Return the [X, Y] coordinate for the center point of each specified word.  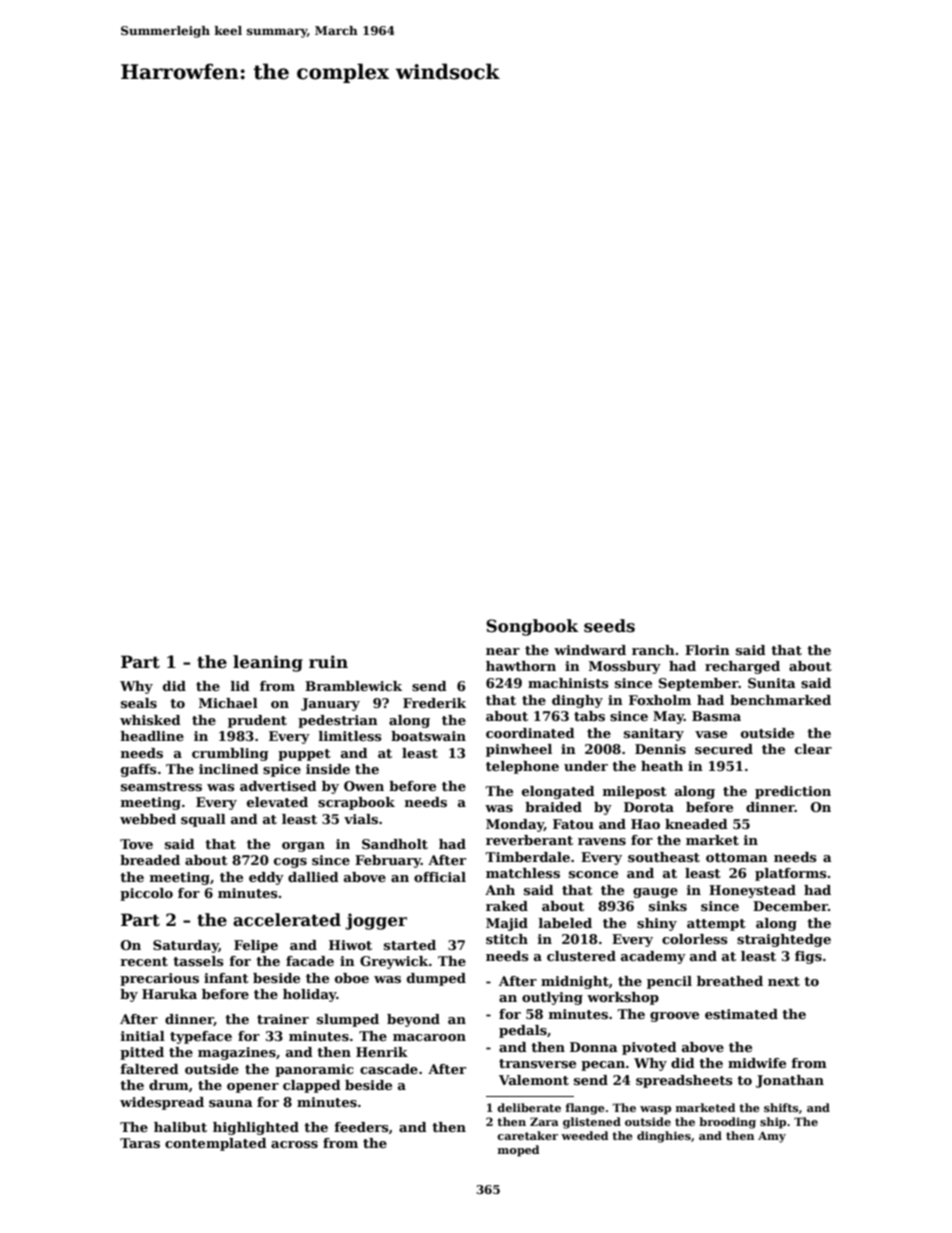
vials [361, 819]
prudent [257, 721]
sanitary [654, 734]
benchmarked [780, 700]
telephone [522, 767]
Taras [140, 1143]
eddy [266, 878]
